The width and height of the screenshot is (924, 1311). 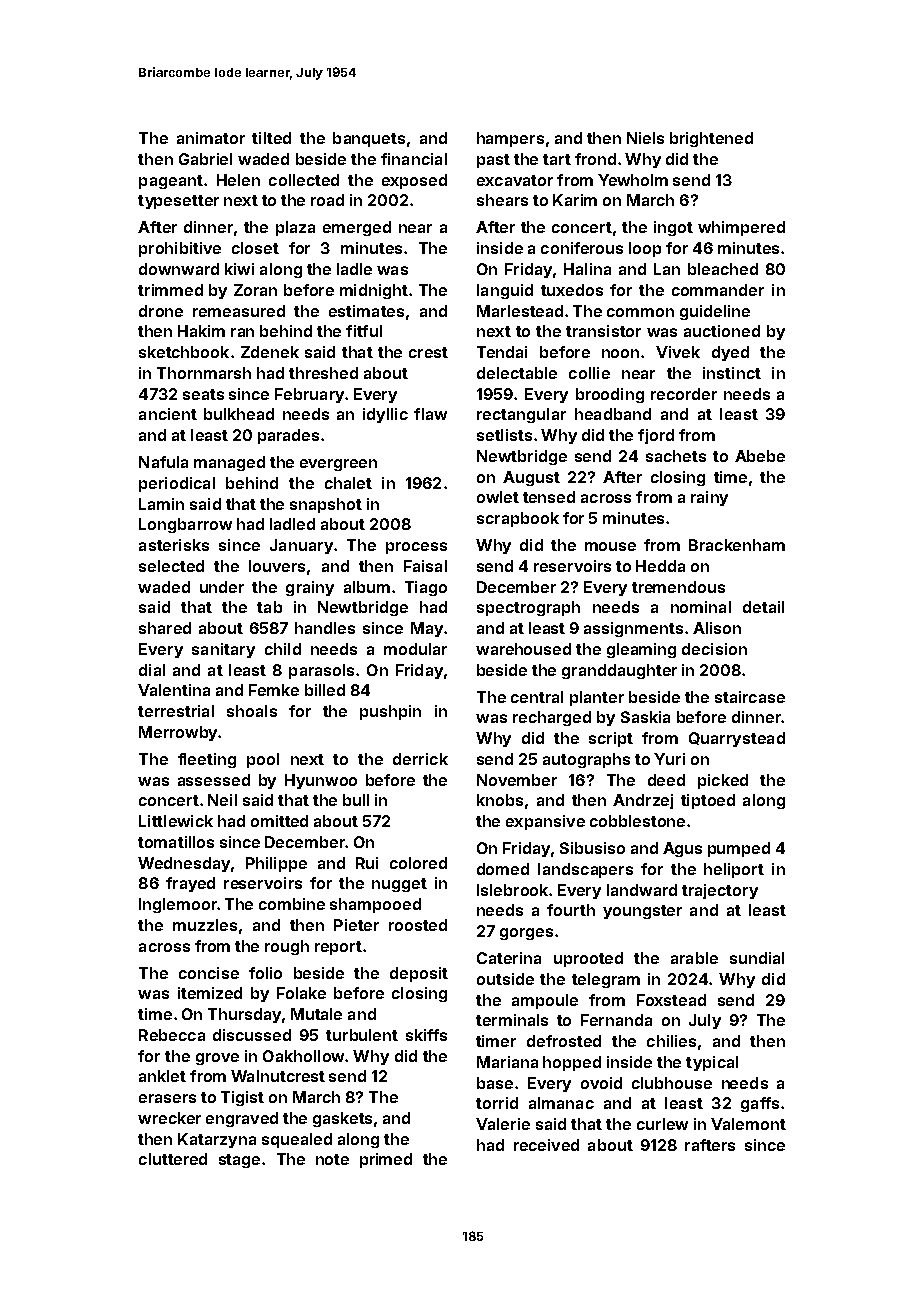 What do you see at coordinates (214, 780) in the screenshot?
I see `assessed` at bounding box center [214, 780].
